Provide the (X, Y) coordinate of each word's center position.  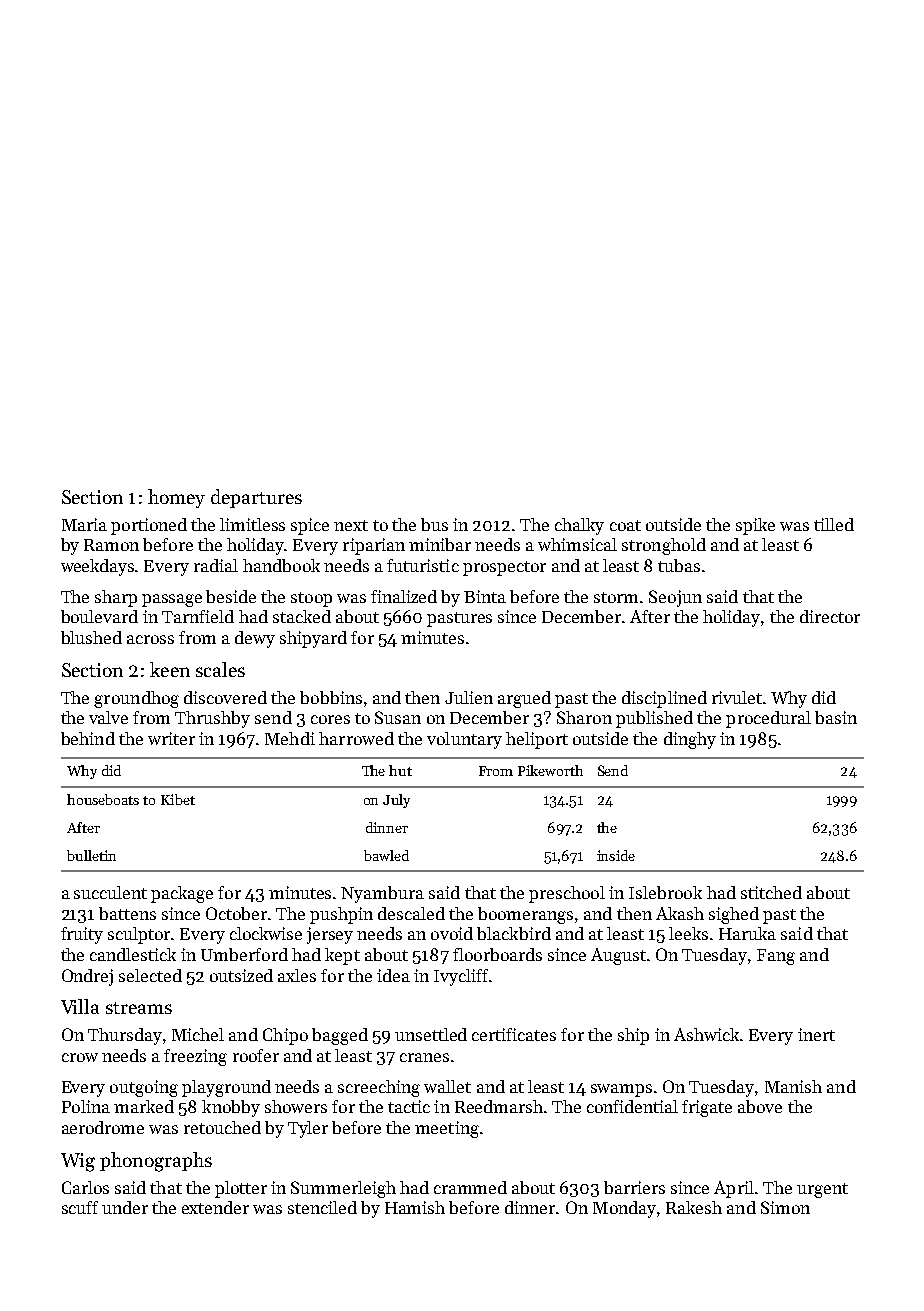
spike (755, 526)
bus (434, 524)
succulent (110, 892)
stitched (771, 892)
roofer (256, 1055)
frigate (707, 1108)
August (618, 956)
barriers (634, 1187)
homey (176, 498)
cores (330, 719)
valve (108, 717)
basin (836, 717)
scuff (80, 1207)
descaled (411, 913)
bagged (340, 1036)
